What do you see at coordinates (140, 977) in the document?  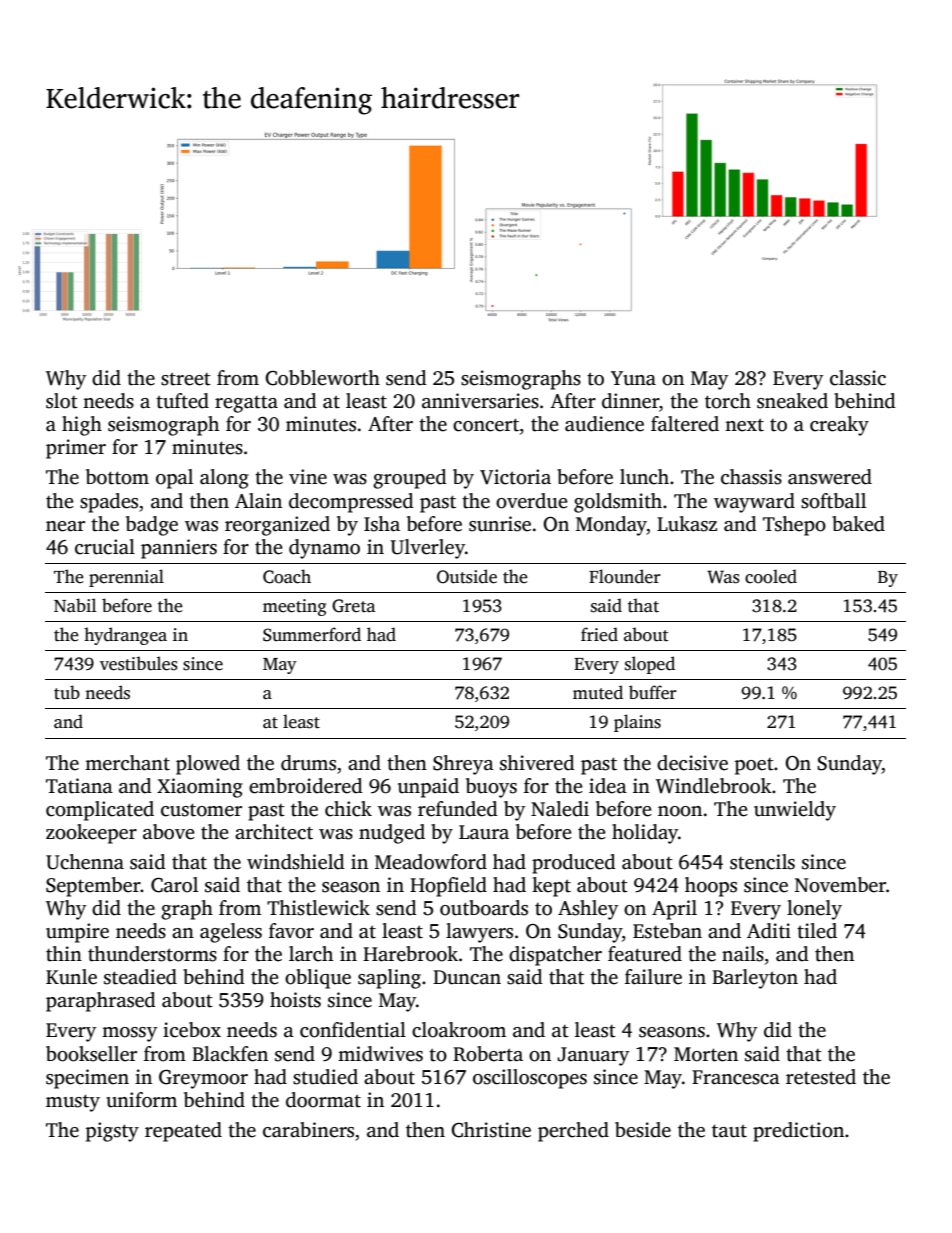 I see `steadied` at bounding box center [140, 977].
